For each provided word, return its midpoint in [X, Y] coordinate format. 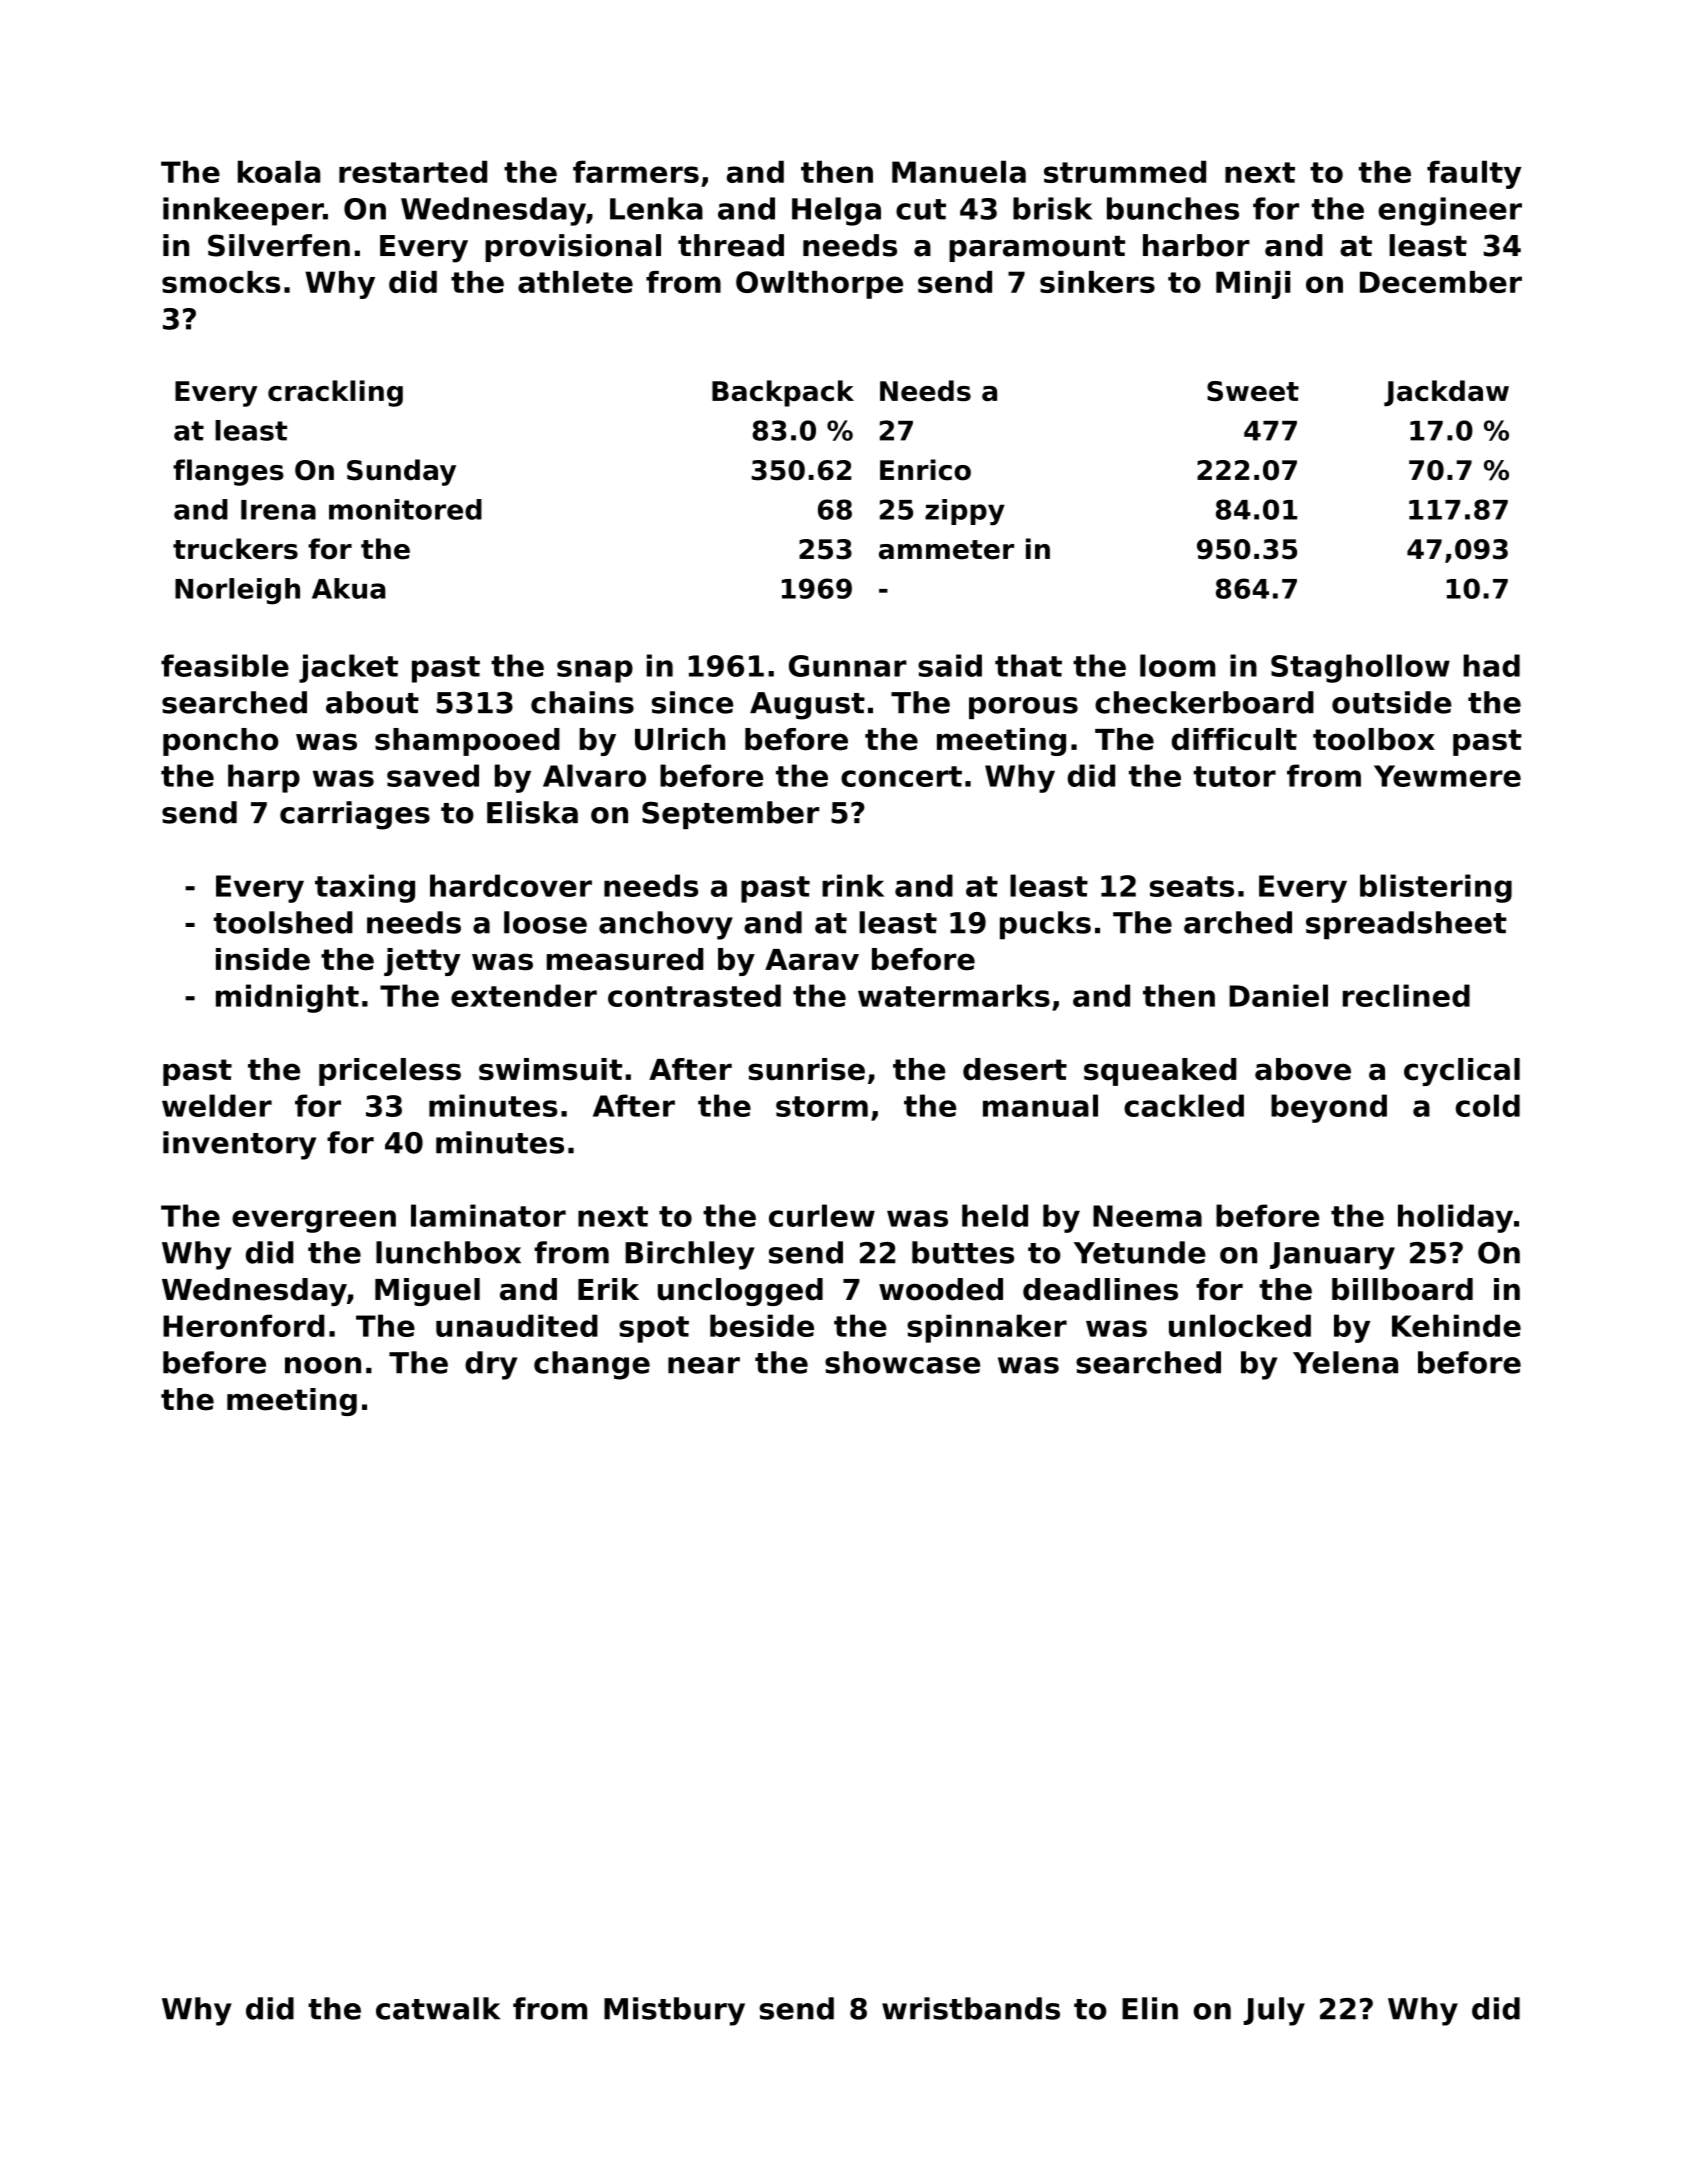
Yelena [1345, 1362]
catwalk [438, 2008]
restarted [413, 171]
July [1274, 2011]
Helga [836, 211]
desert [1015, 1069]
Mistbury [674, 2011]
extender [524, 995]
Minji [1253, 285]
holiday [1455, 1218]
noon [323, 1365]
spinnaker [987, 1328]
